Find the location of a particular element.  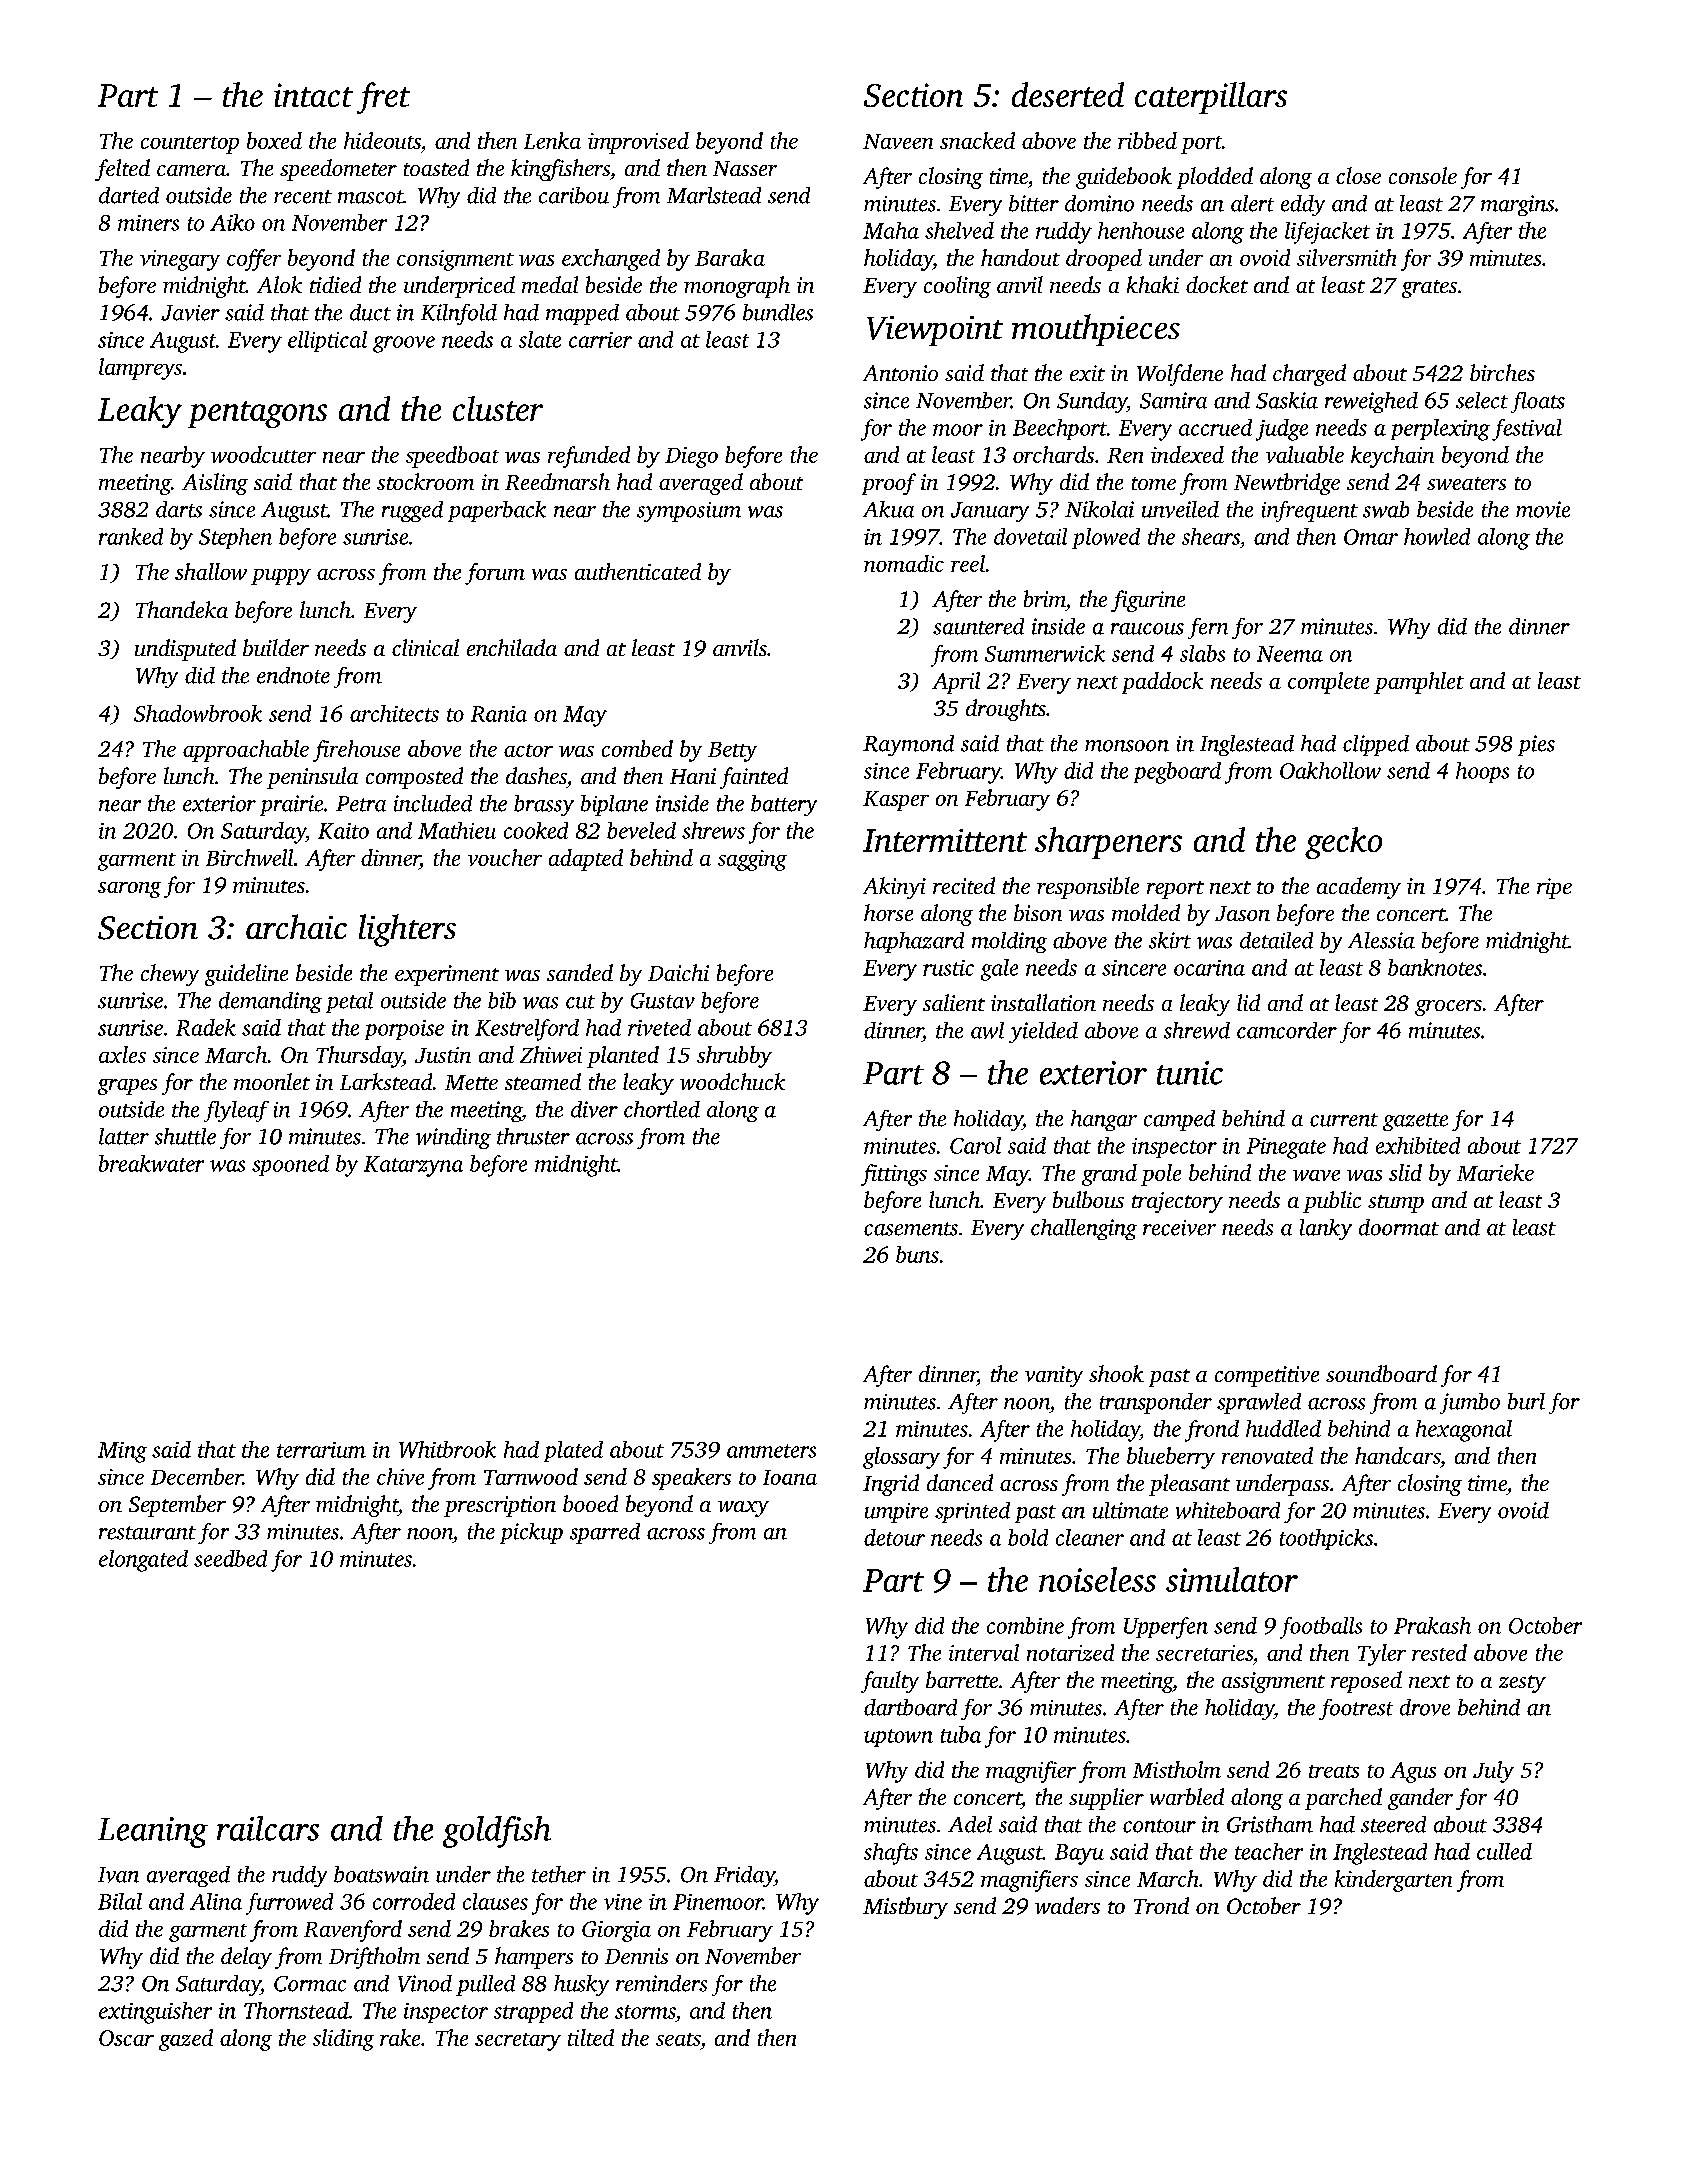

hoops is located at coordinates (1482, 772).
